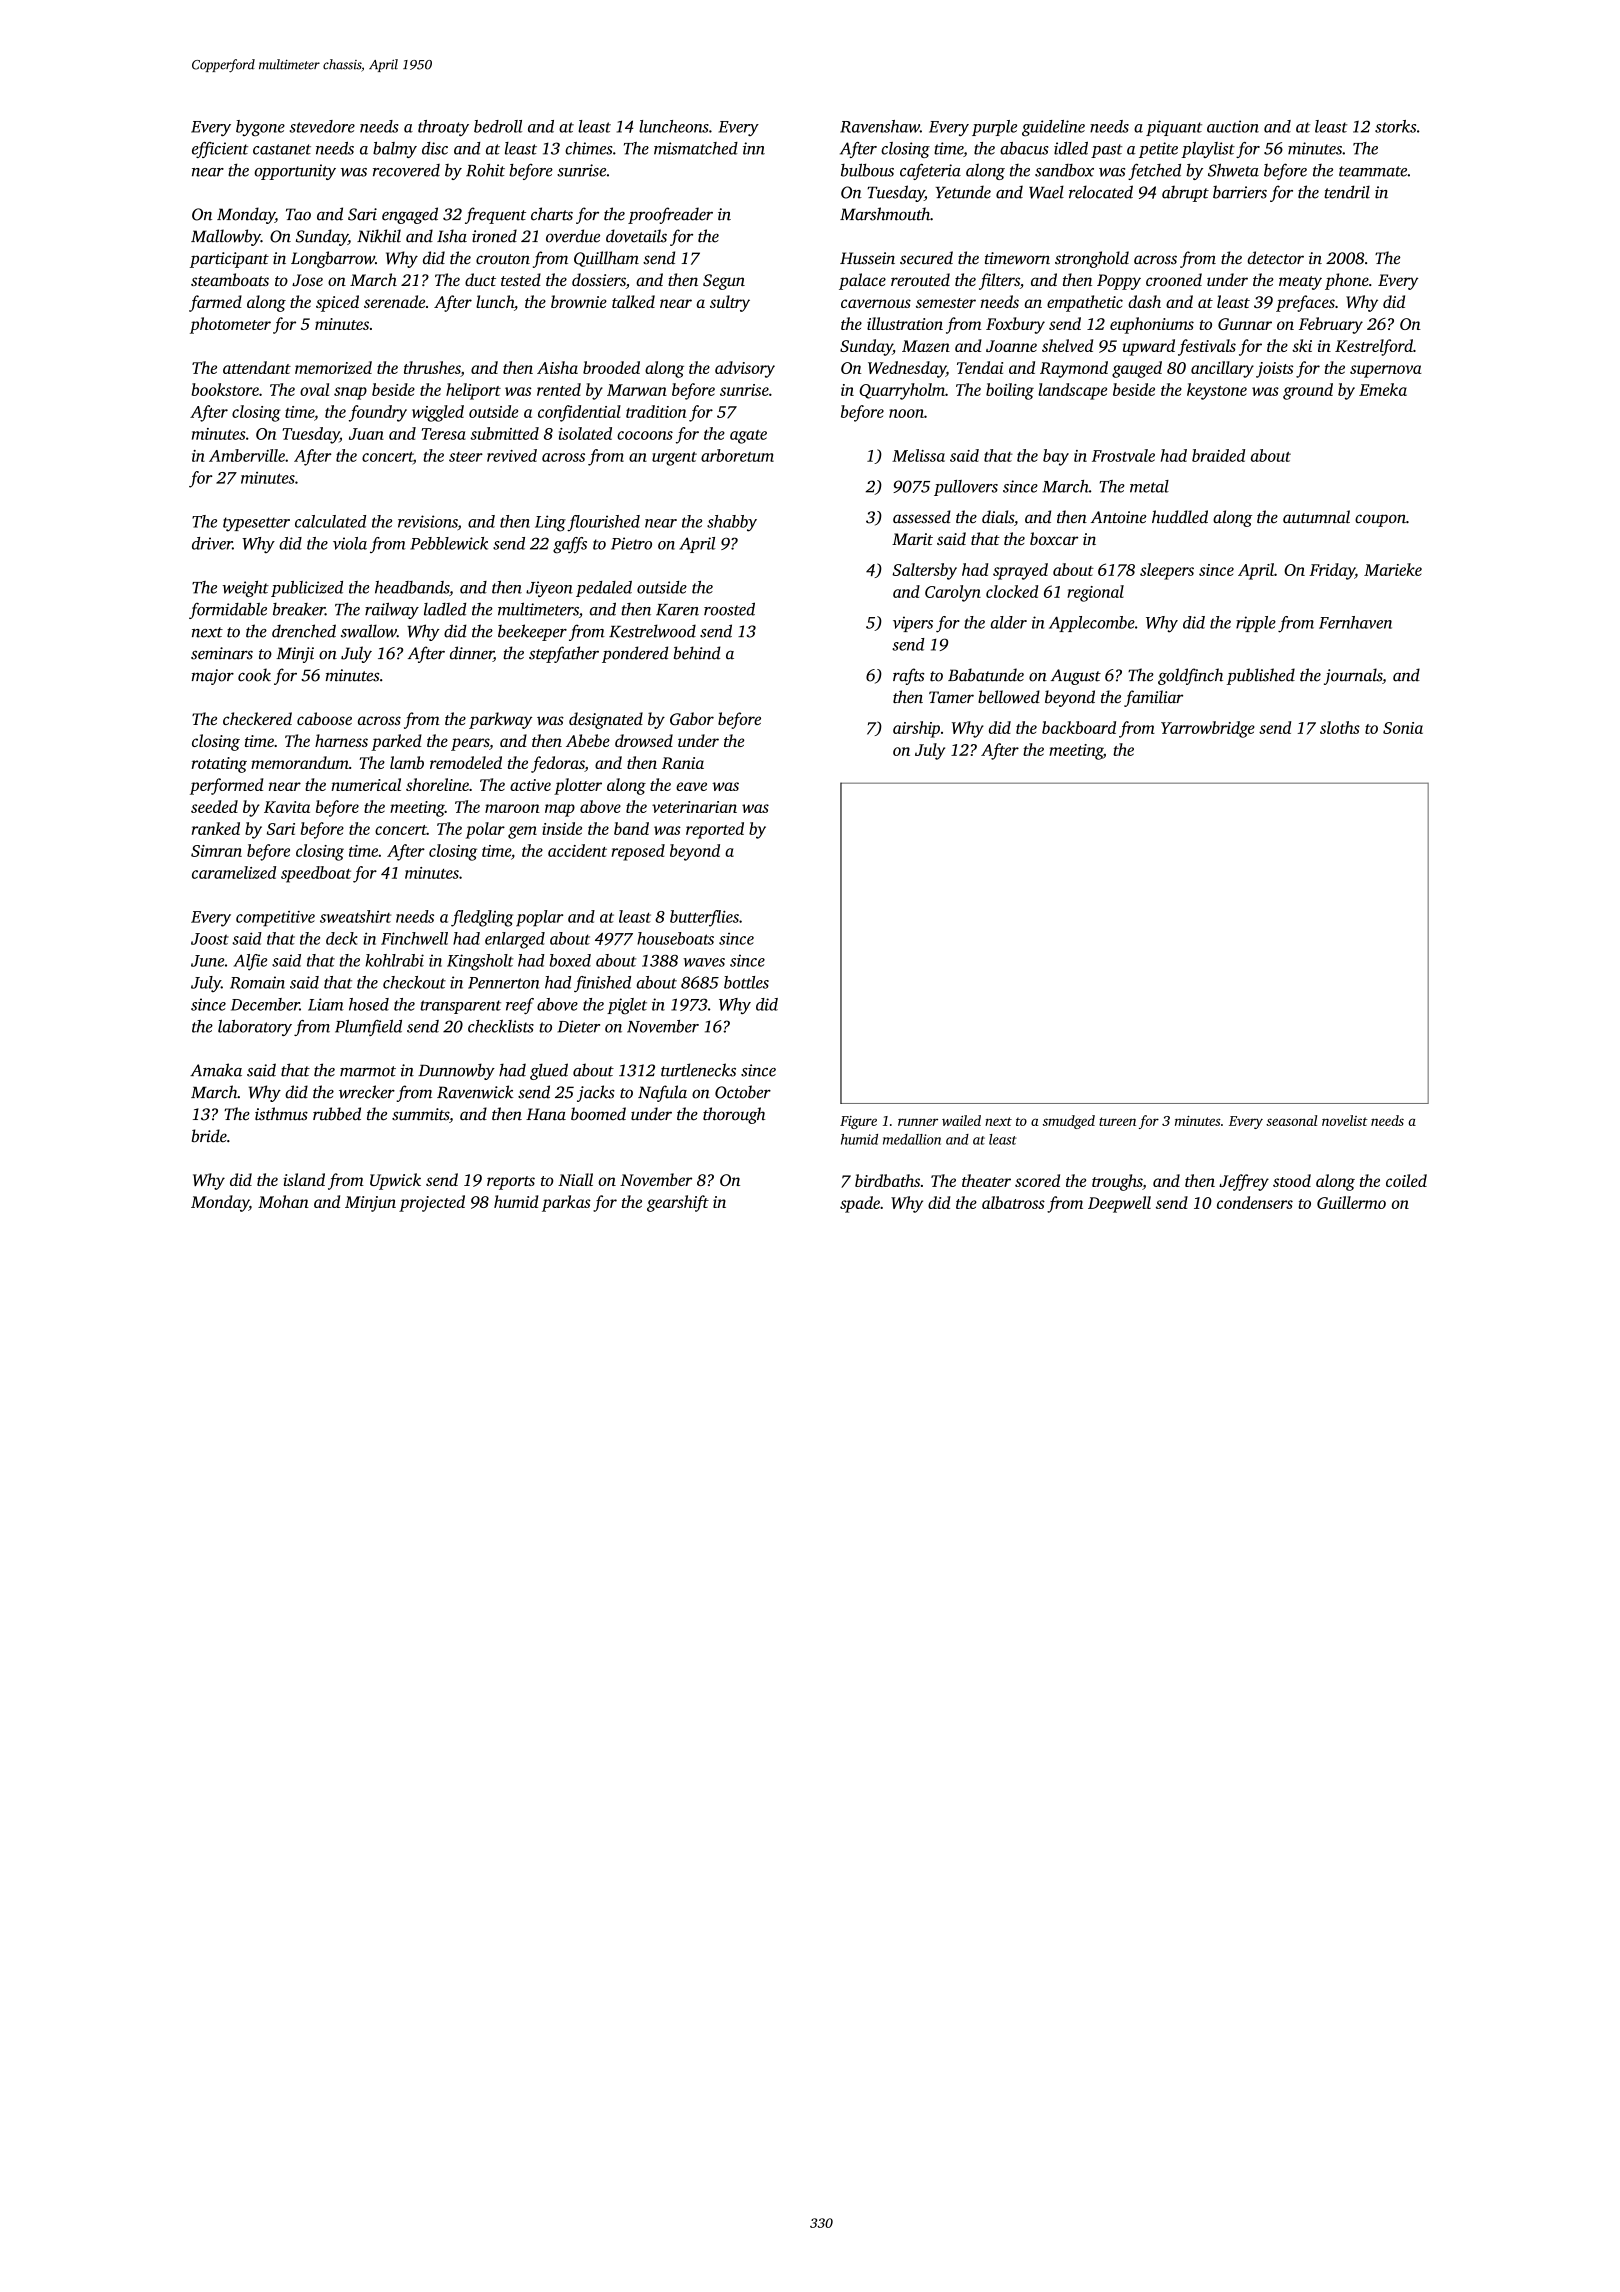 This screenshot has width=1620, height=2292. I want to click on Hana, so click(546, 1114).
